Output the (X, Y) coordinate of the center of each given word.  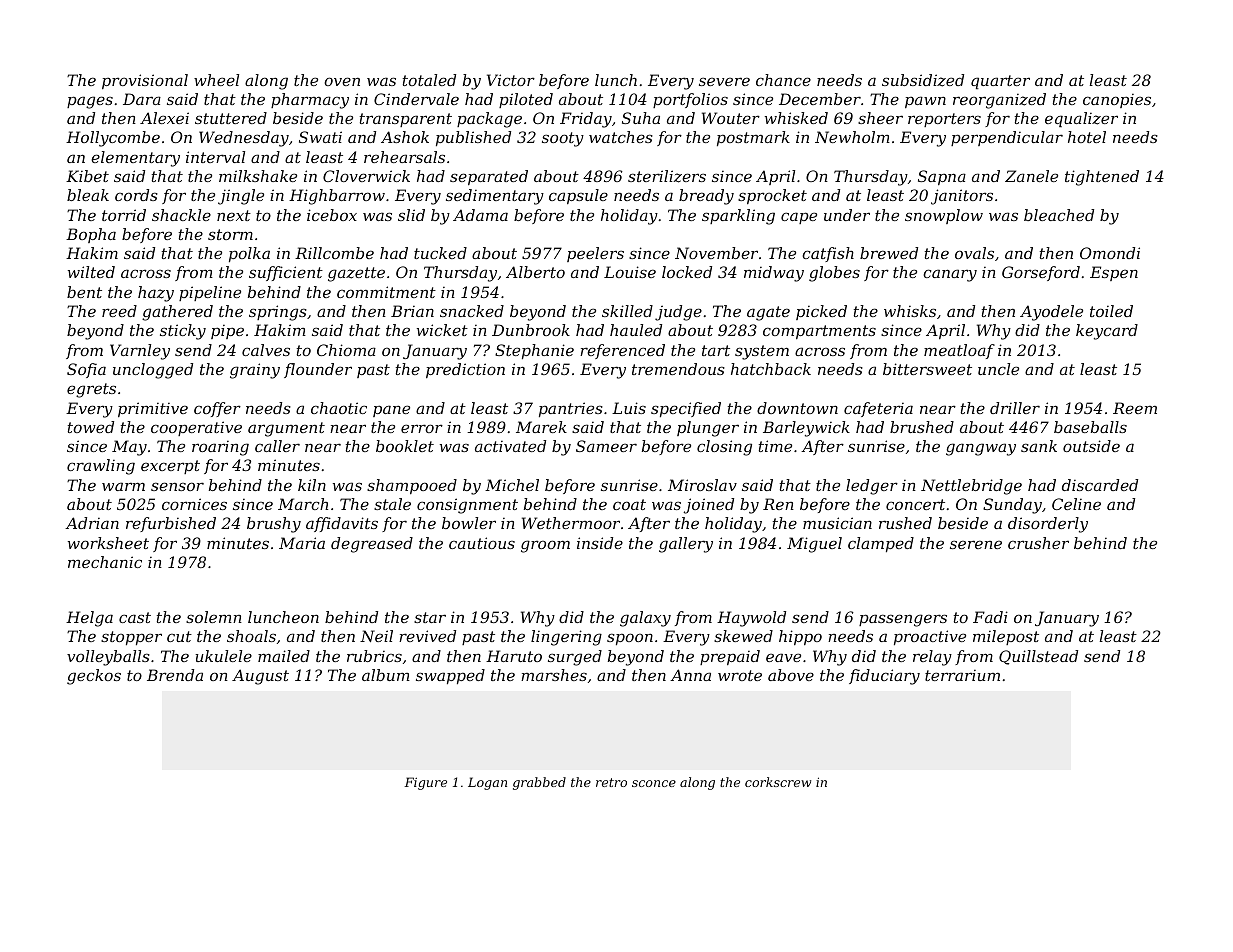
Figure (425, 783)
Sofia (86, 370)
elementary (135, 159)
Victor (511, 80)
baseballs (1090, 427)
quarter (1000, 82)
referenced (622, 351)
